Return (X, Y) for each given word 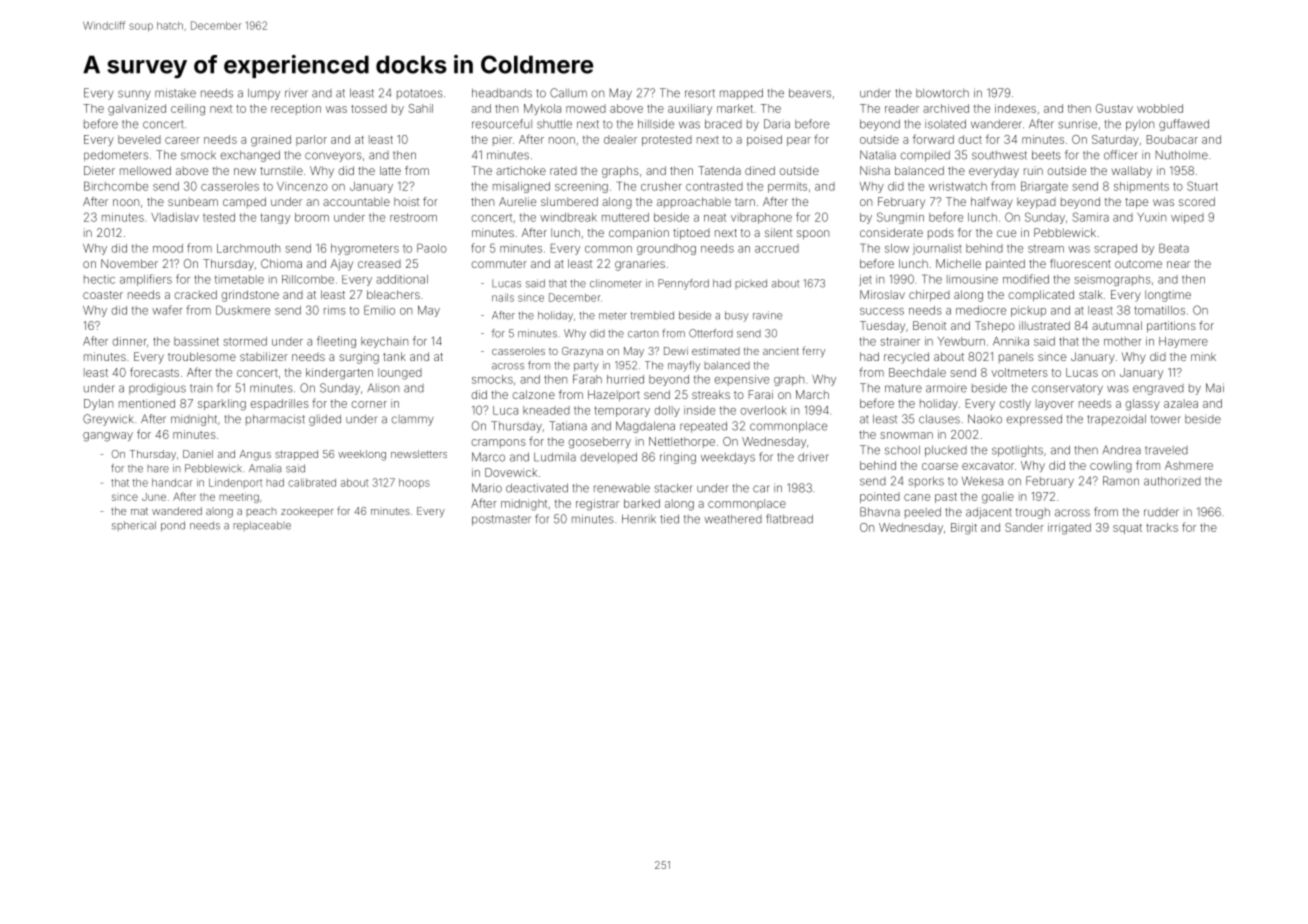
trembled (652, 315)
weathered (733, 519)
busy (736, 316)
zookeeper (307, 512)
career (182, 140)
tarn (745, 202)
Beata (1174, 248)
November (129, 263)
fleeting (336, 342)
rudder (1161, 512)
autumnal (1117, 325)
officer (1121, 155)
